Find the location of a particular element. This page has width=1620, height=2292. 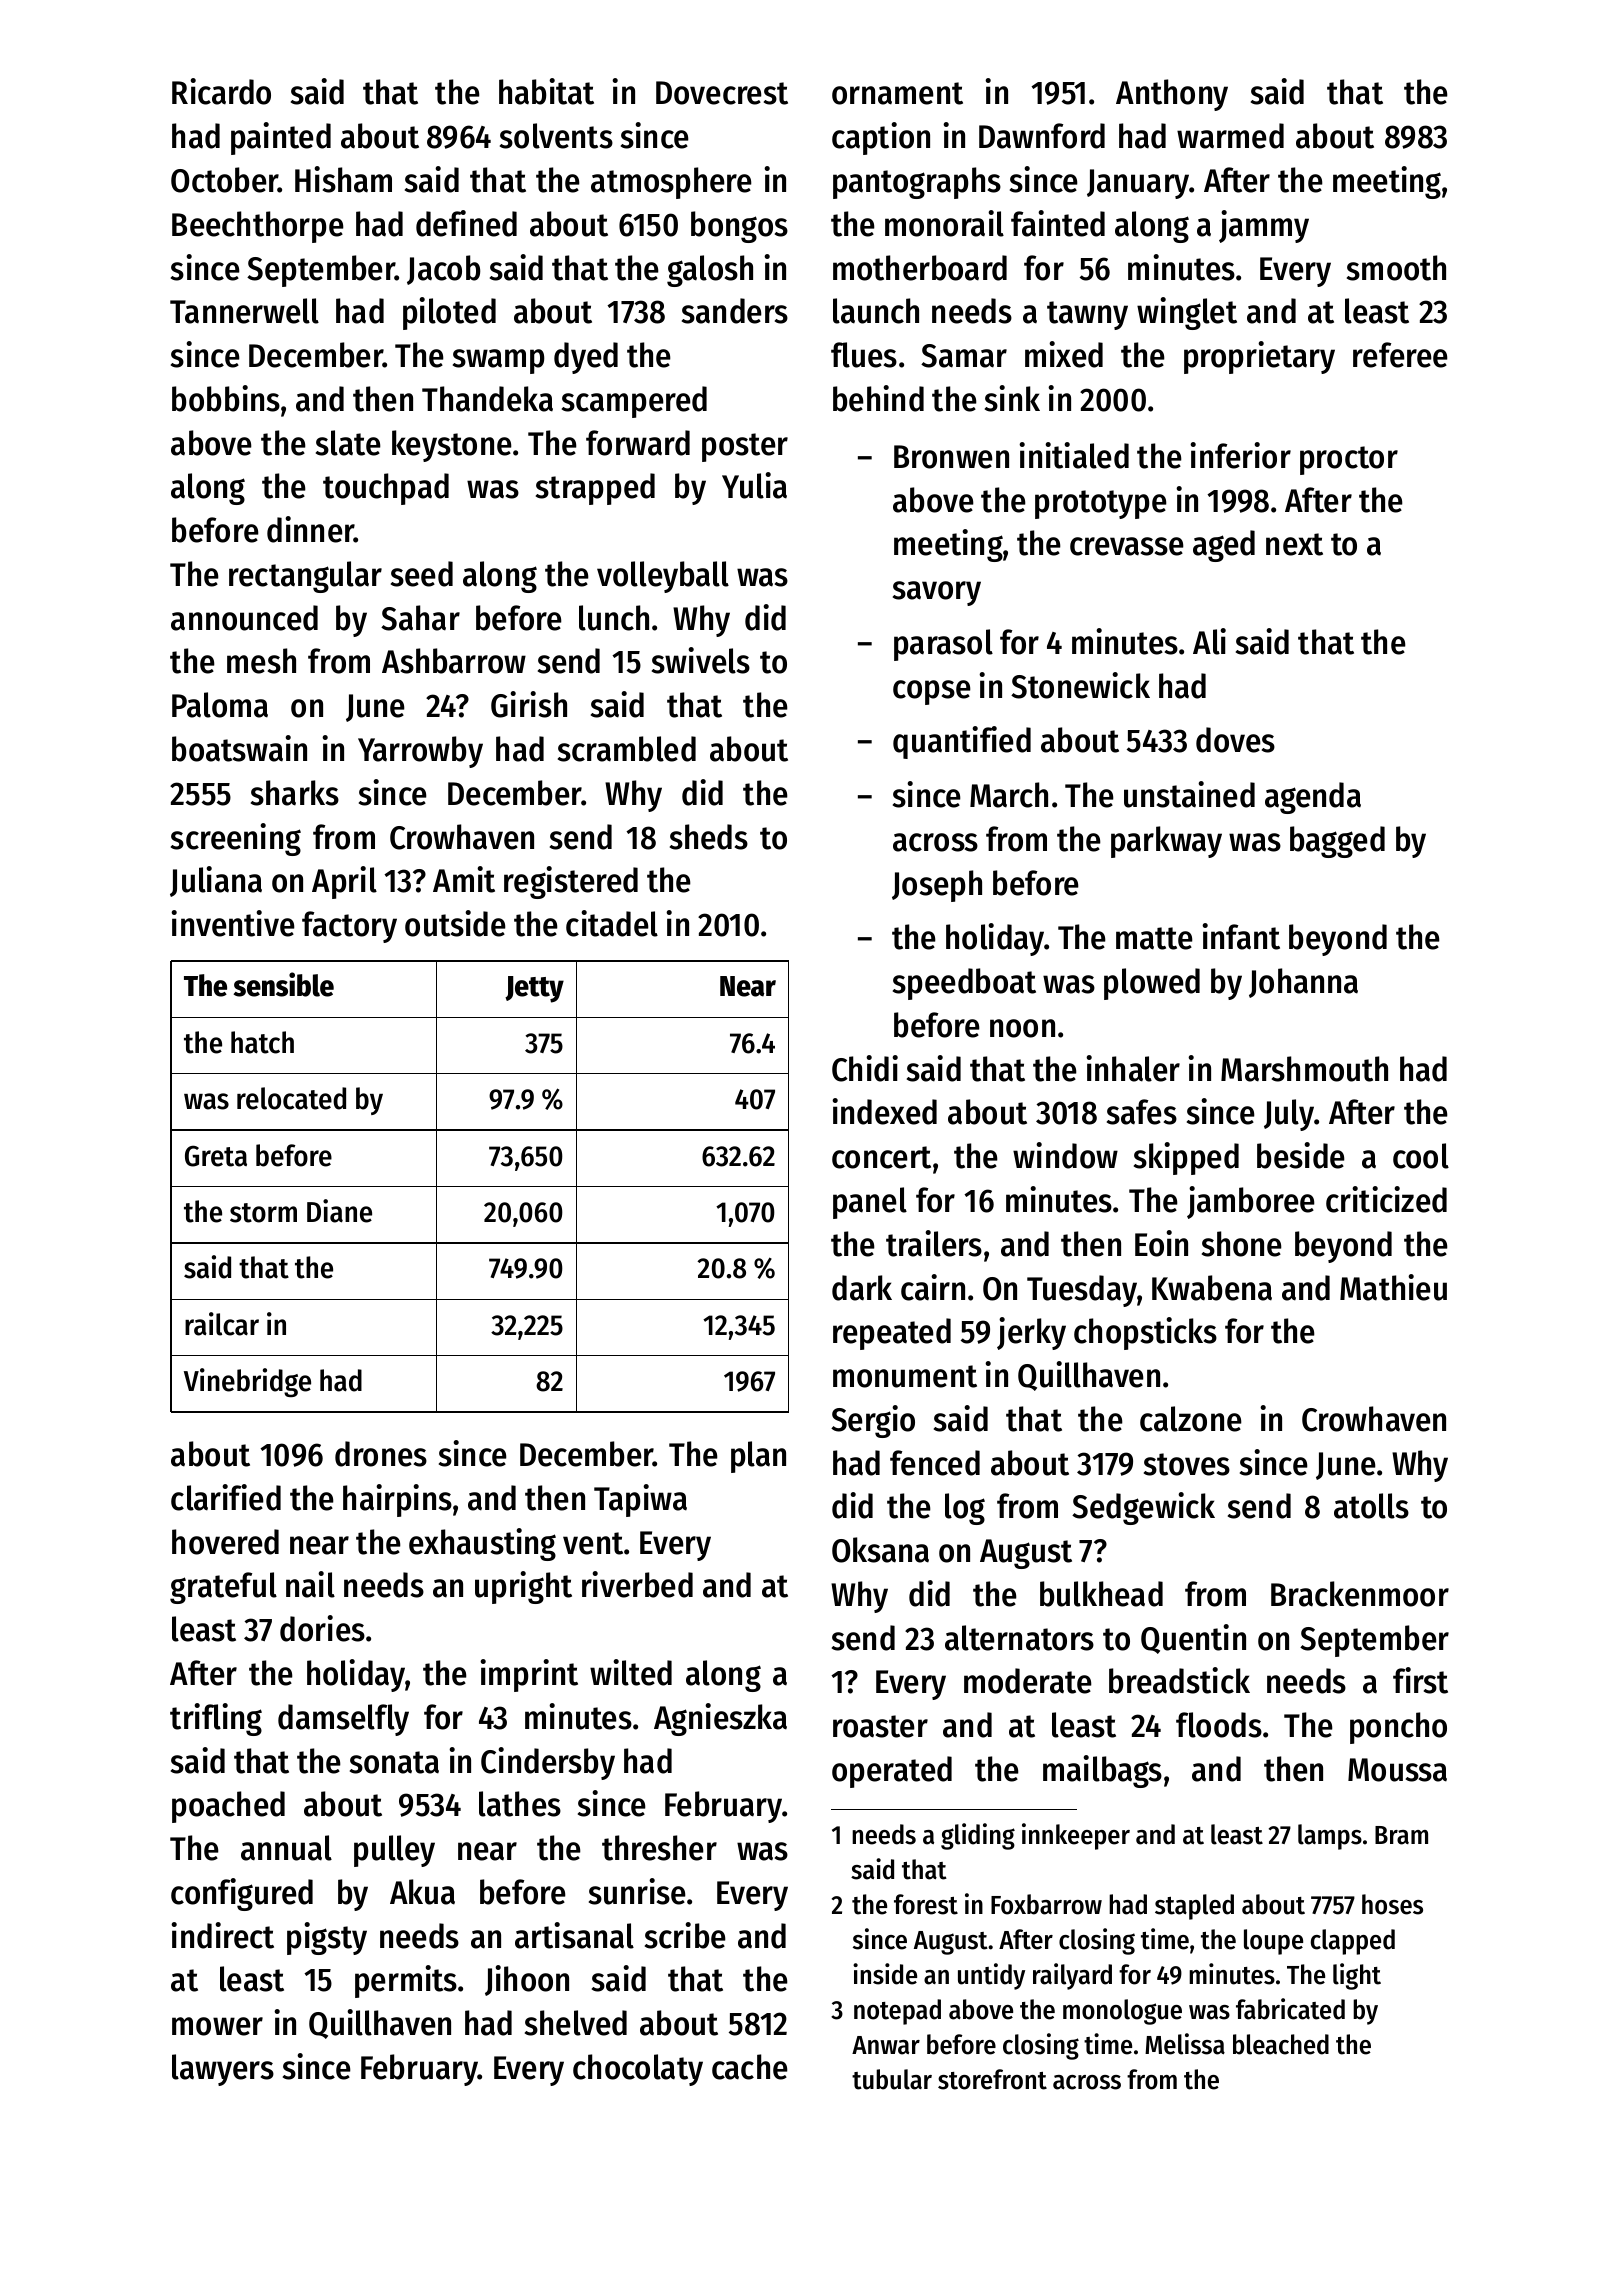

unstained is located at coordinates (1189, 794).
